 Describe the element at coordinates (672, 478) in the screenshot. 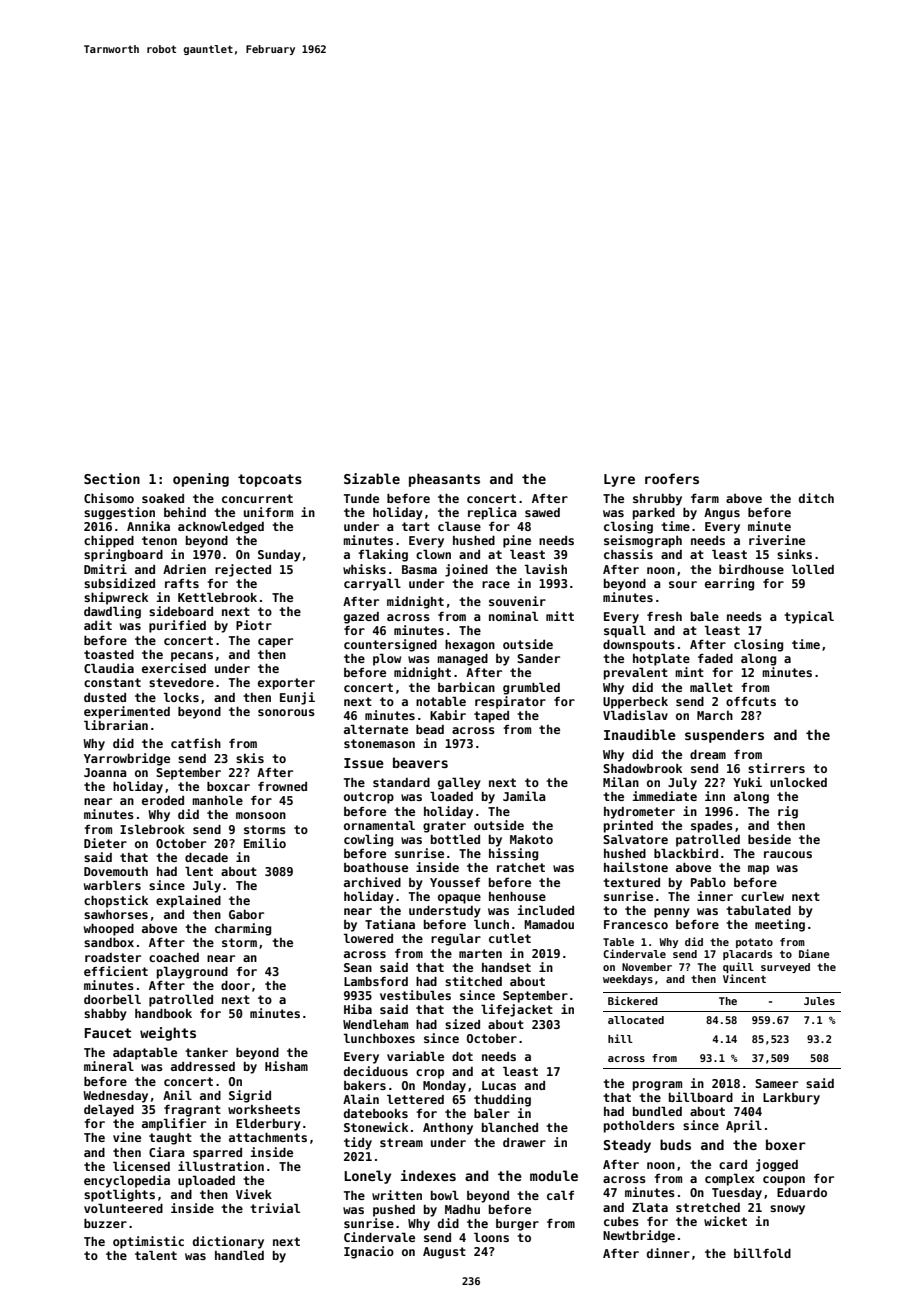

I see `roofers` at that location.
